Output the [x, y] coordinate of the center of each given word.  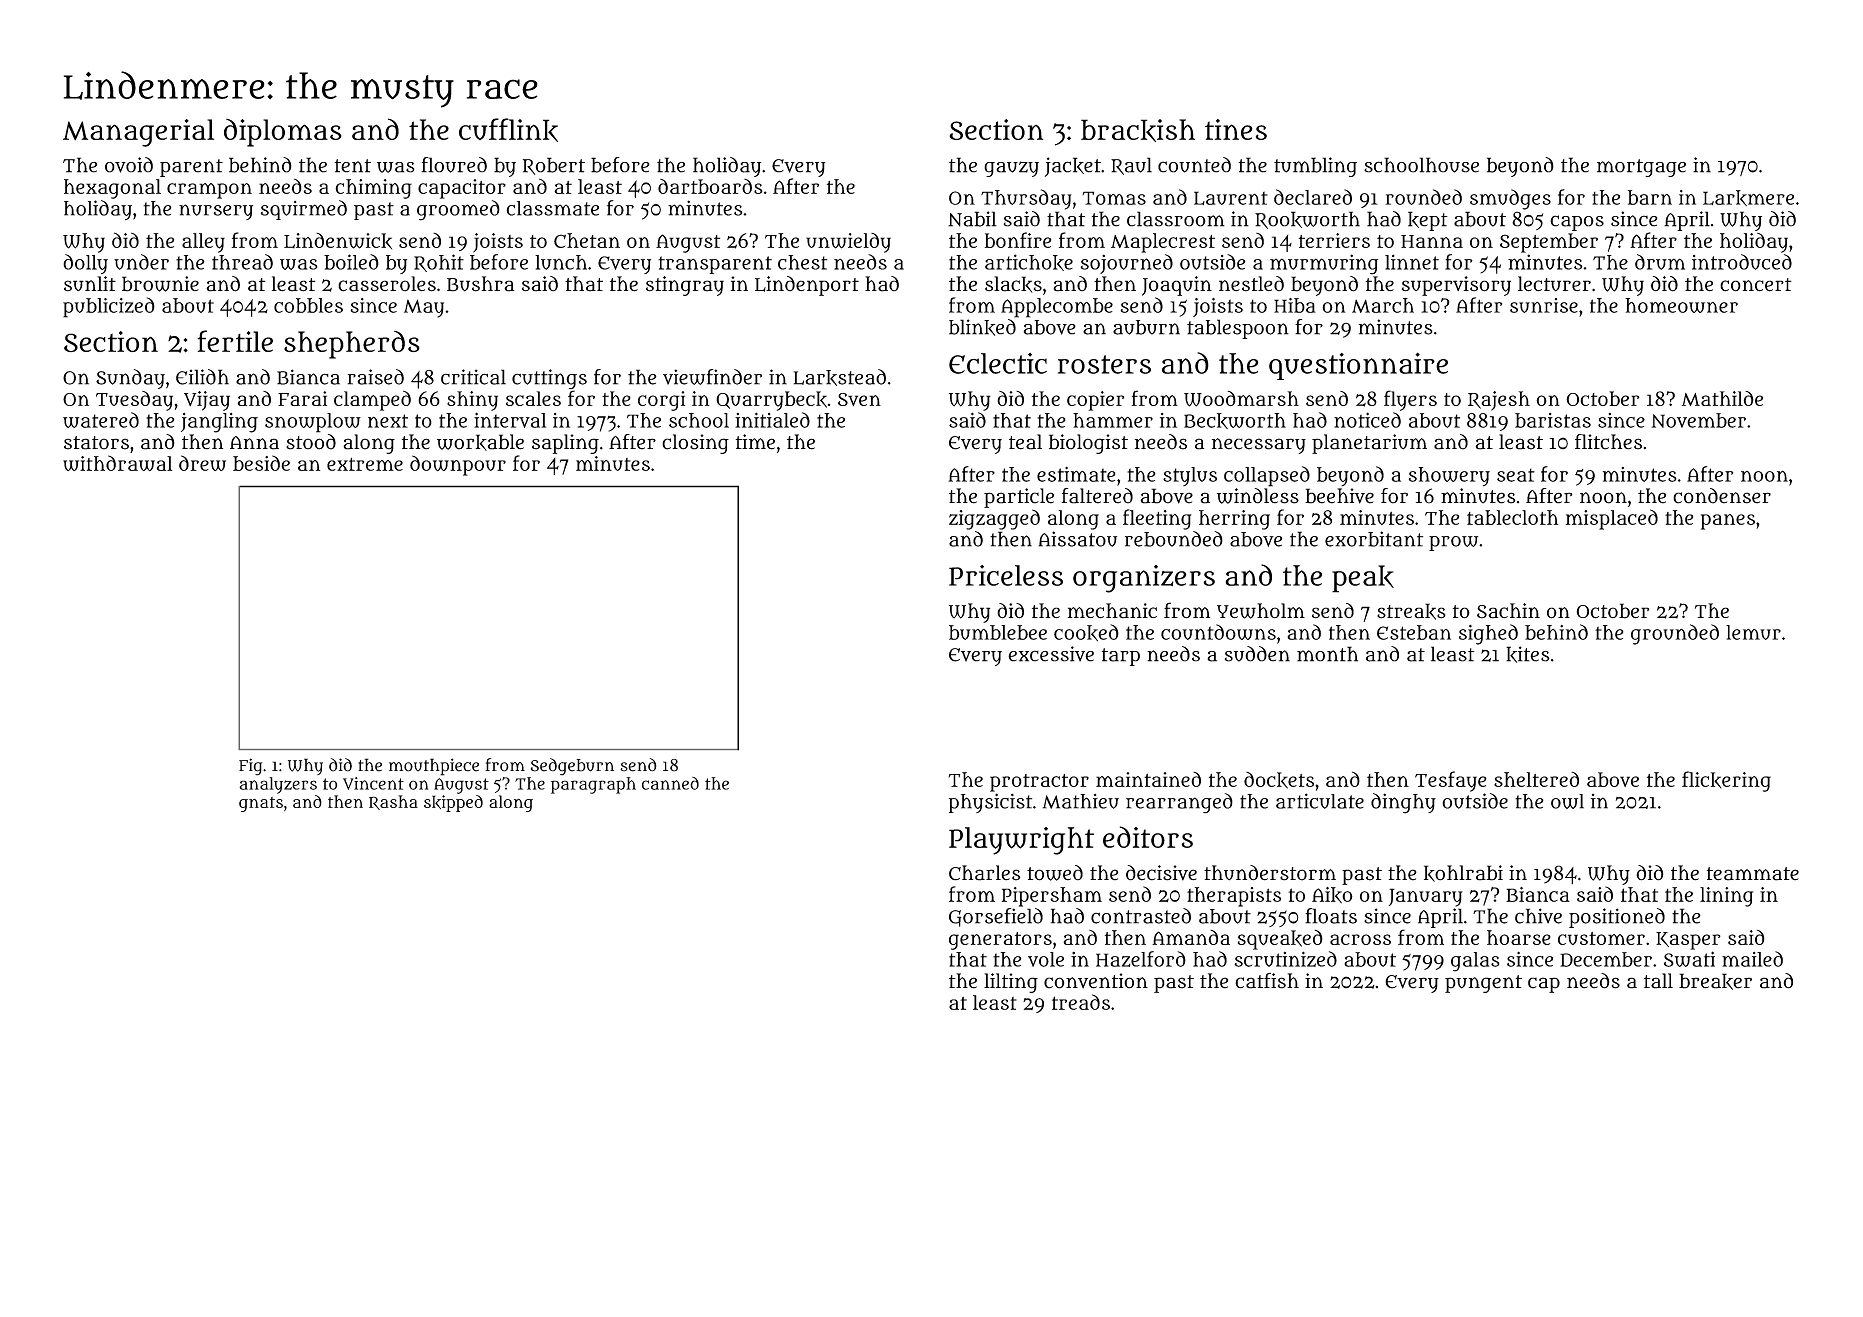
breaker [1715, 981]
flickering [1726, 781]
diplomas [283, 133]
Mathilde [1722, 398]
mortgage [1641, 168]
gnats [261, 804]
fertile [235, 341]
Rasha [393, 802]
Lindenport [807, 286]
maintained [1148, 779]
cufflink [508, 130]
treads [1081, 1002]
